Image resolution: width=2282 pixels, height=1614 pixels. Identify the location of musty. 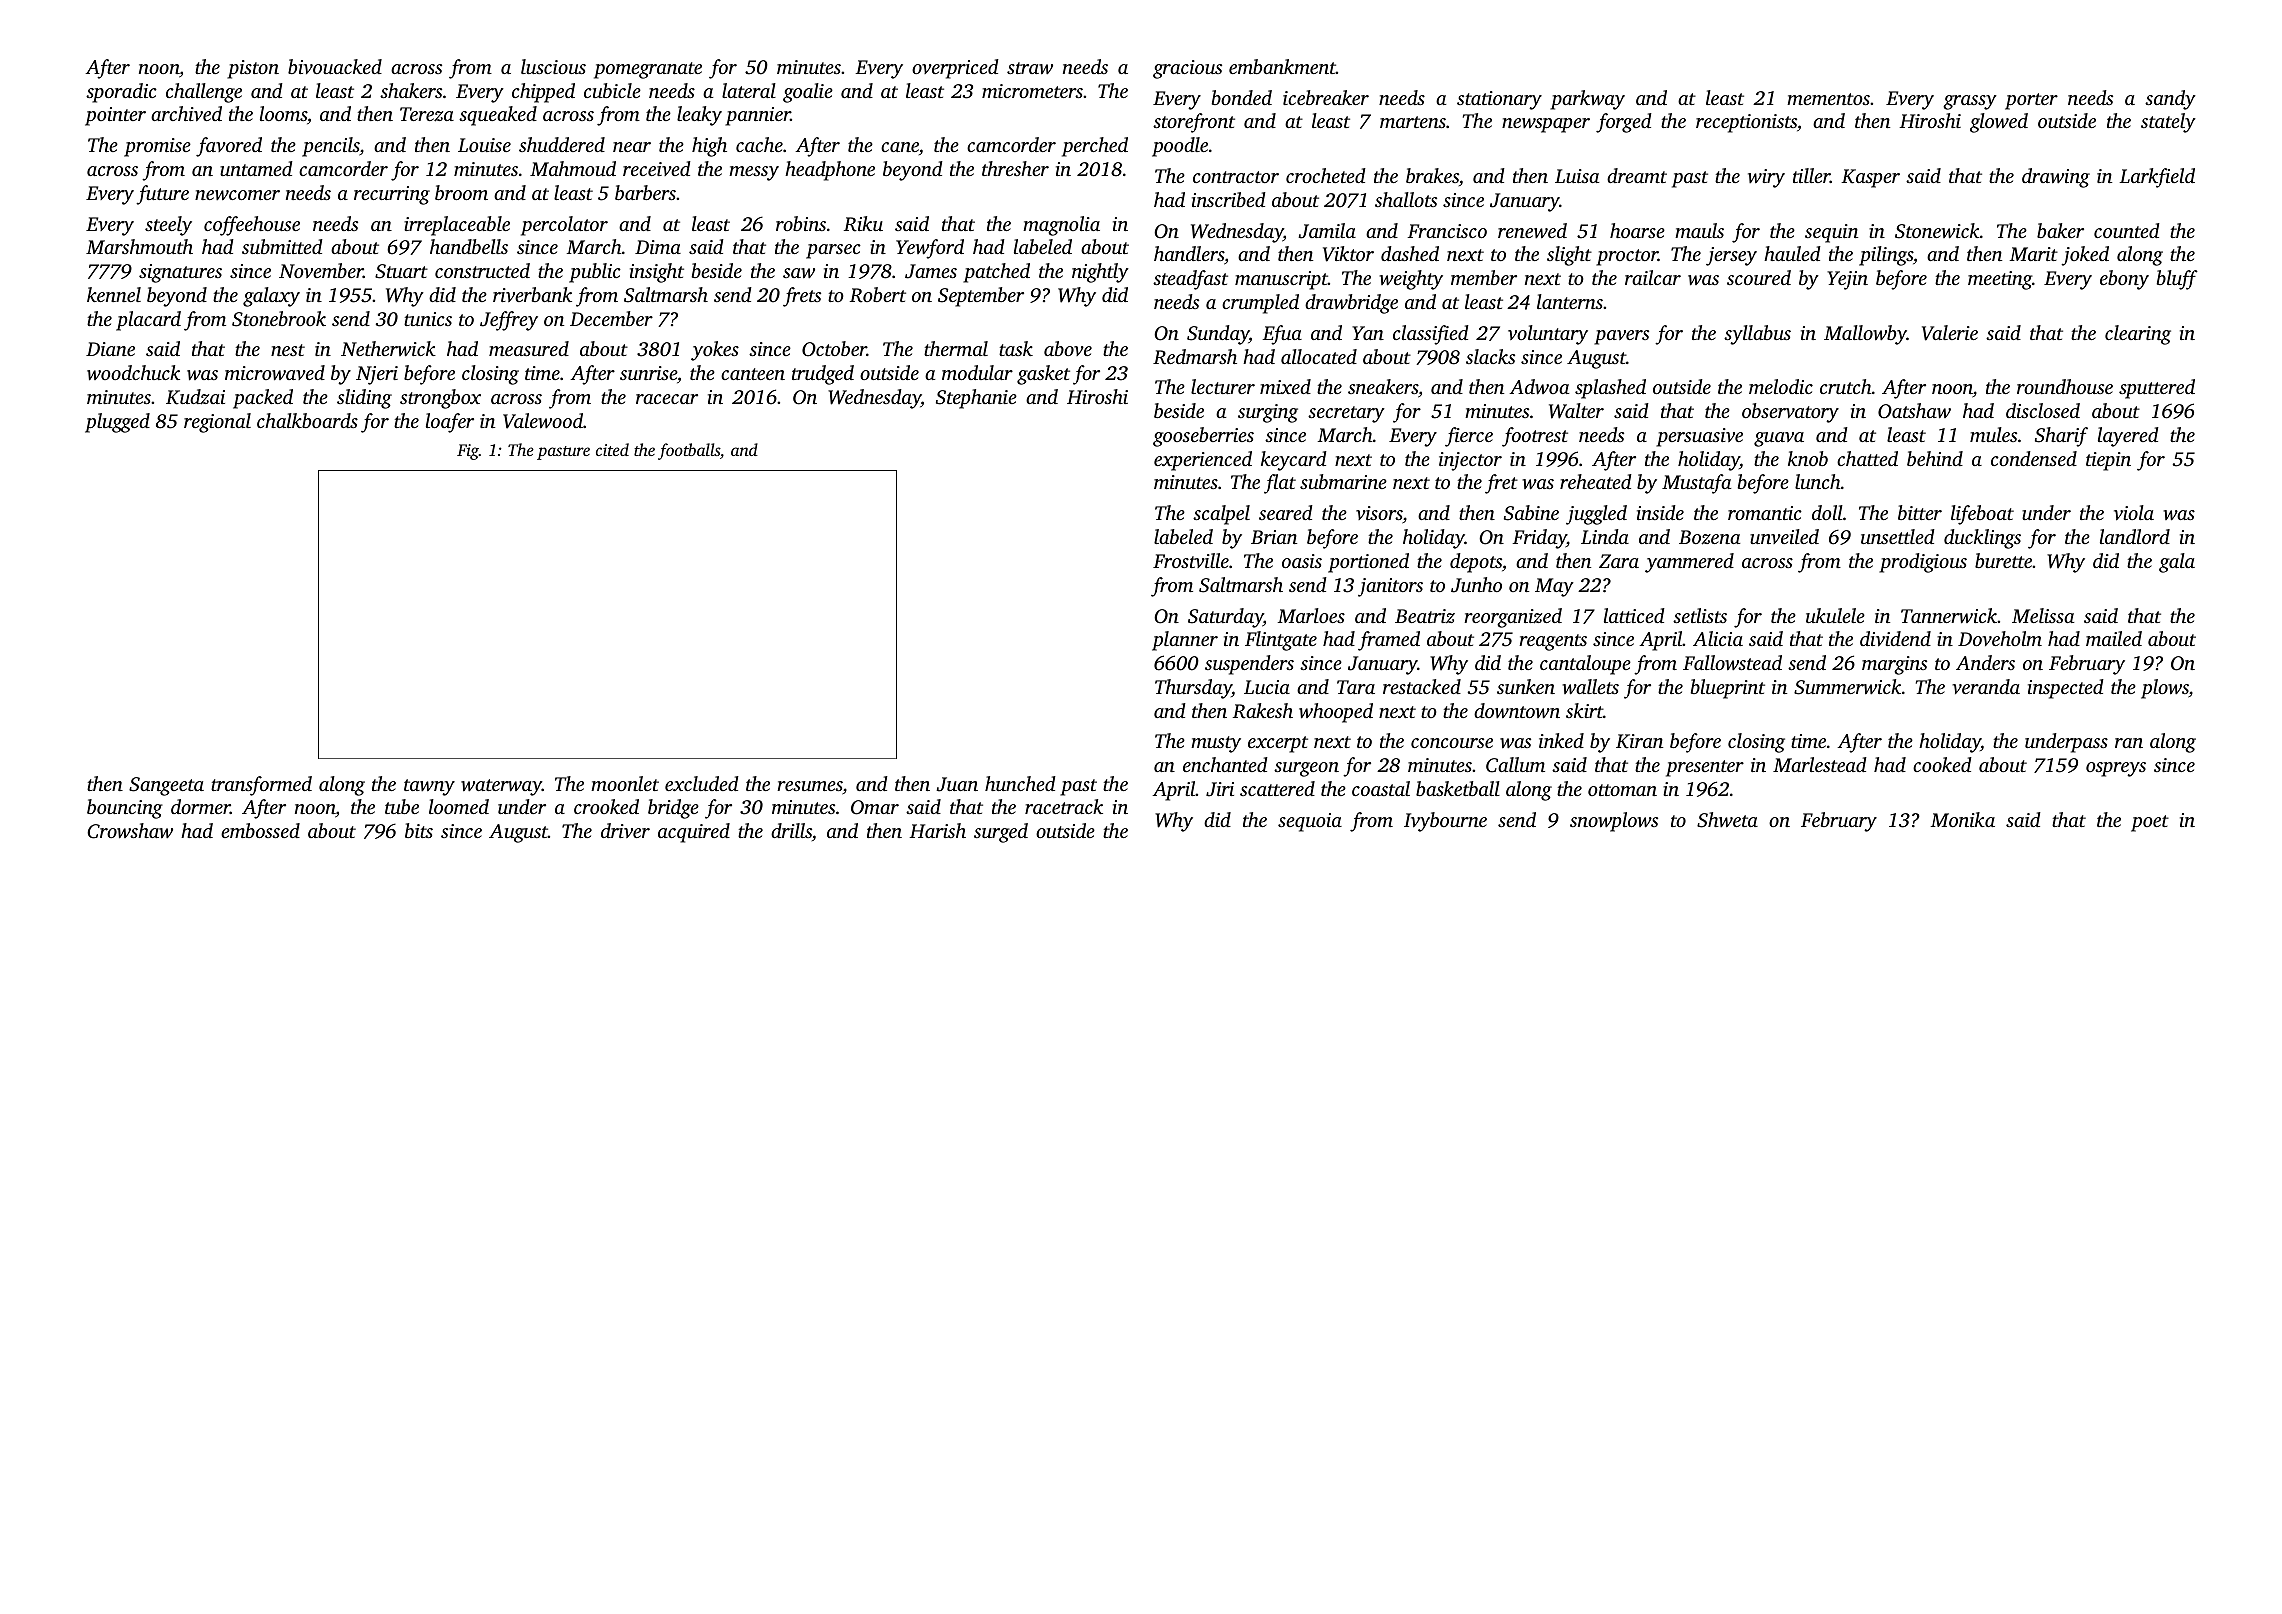
(1216, 744).
